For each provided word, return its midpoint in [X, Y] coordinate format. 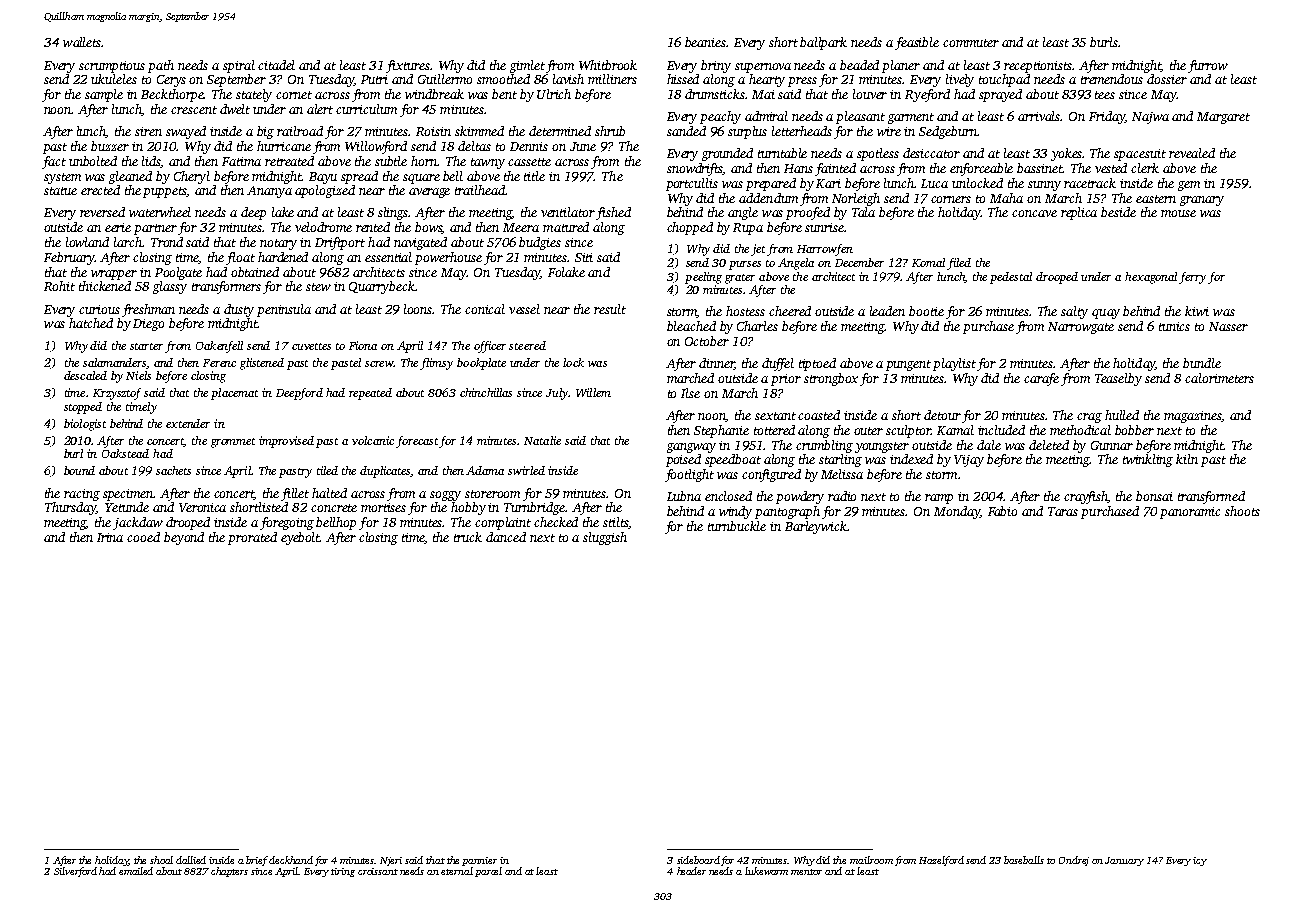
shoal [161, 860]
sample [104, 95]
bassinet [1040, 168]
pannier [479, 861]
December [859, 262]
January [1124, 861]
